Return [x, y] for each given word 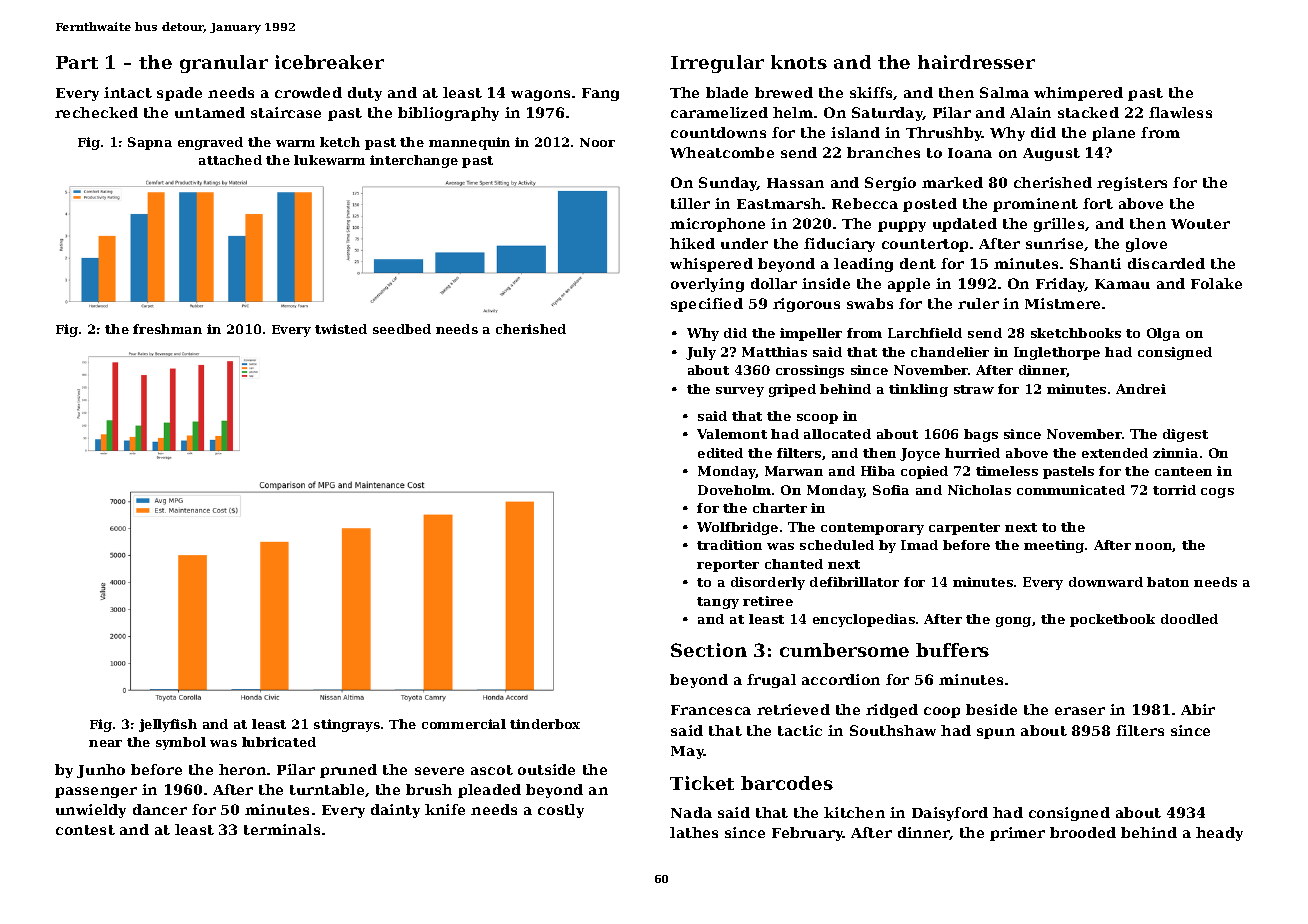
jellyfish [168, 725]
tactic [800, 730]
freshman [167, 329]
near [105, 743]
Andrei [1141, 389]
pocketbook [1112, 620]
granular [224, 64]
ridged [892, 711]
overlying [707, 285]
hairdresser [976, 62]
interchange [414, 161]
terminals [282, 829]
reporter [728, 566]
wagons [540, 95]
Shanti [1095, 263]
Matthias [774, 352]
